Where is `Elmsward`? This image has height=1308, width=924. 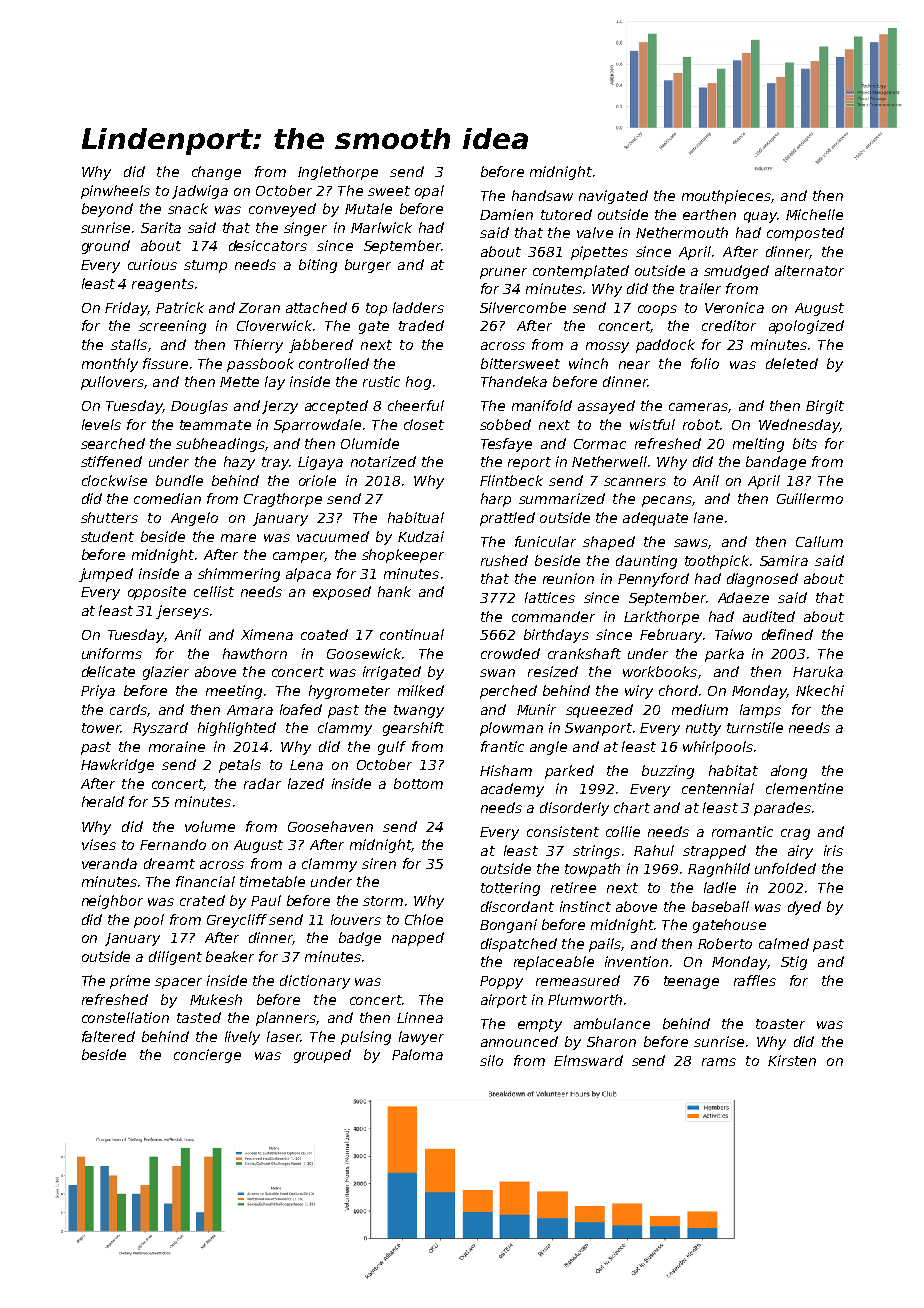 Elmsward is located at coordinates (588, 1060).
